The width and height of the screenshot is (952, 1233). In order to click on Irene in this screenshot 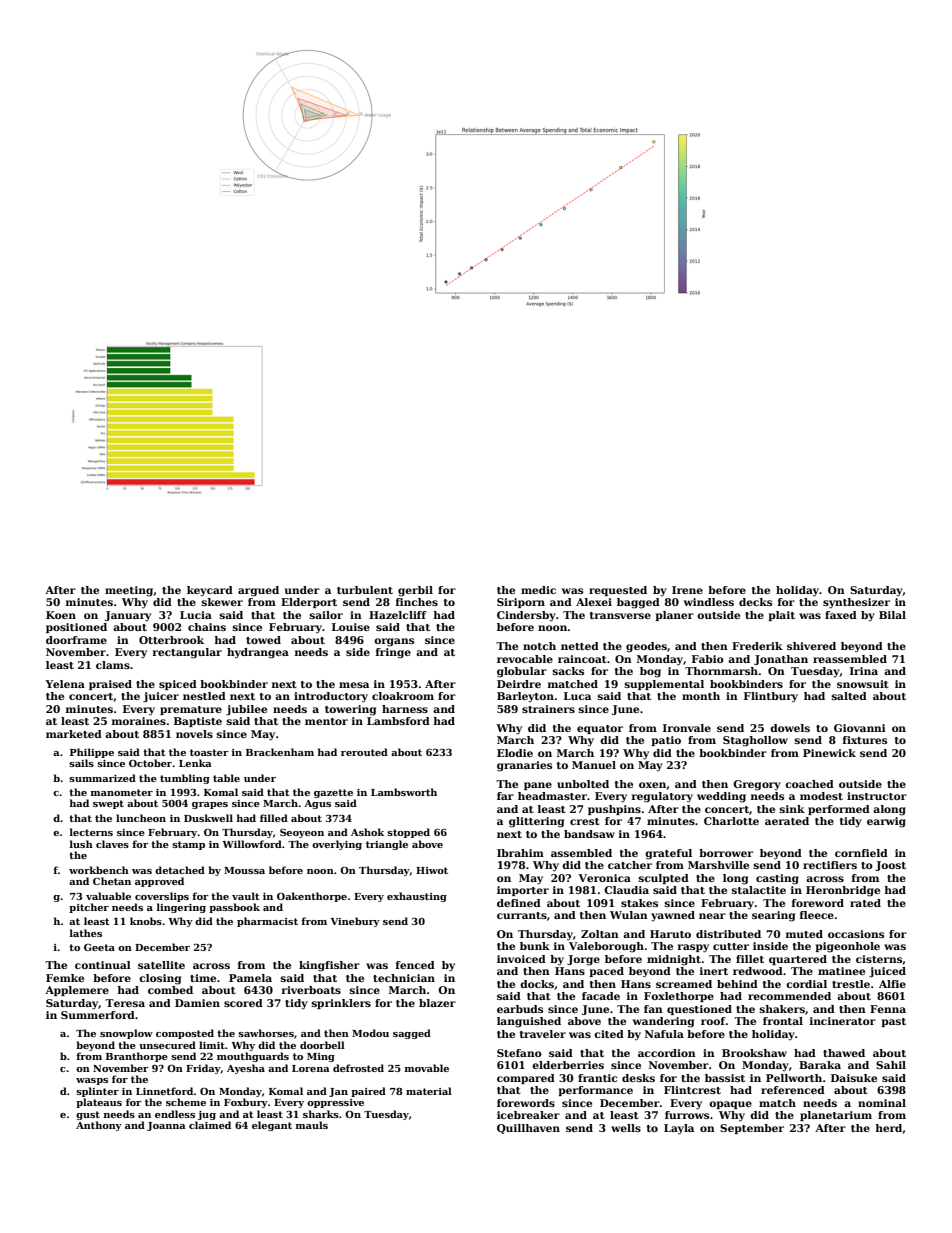, I will do `click(687, 590)`.
